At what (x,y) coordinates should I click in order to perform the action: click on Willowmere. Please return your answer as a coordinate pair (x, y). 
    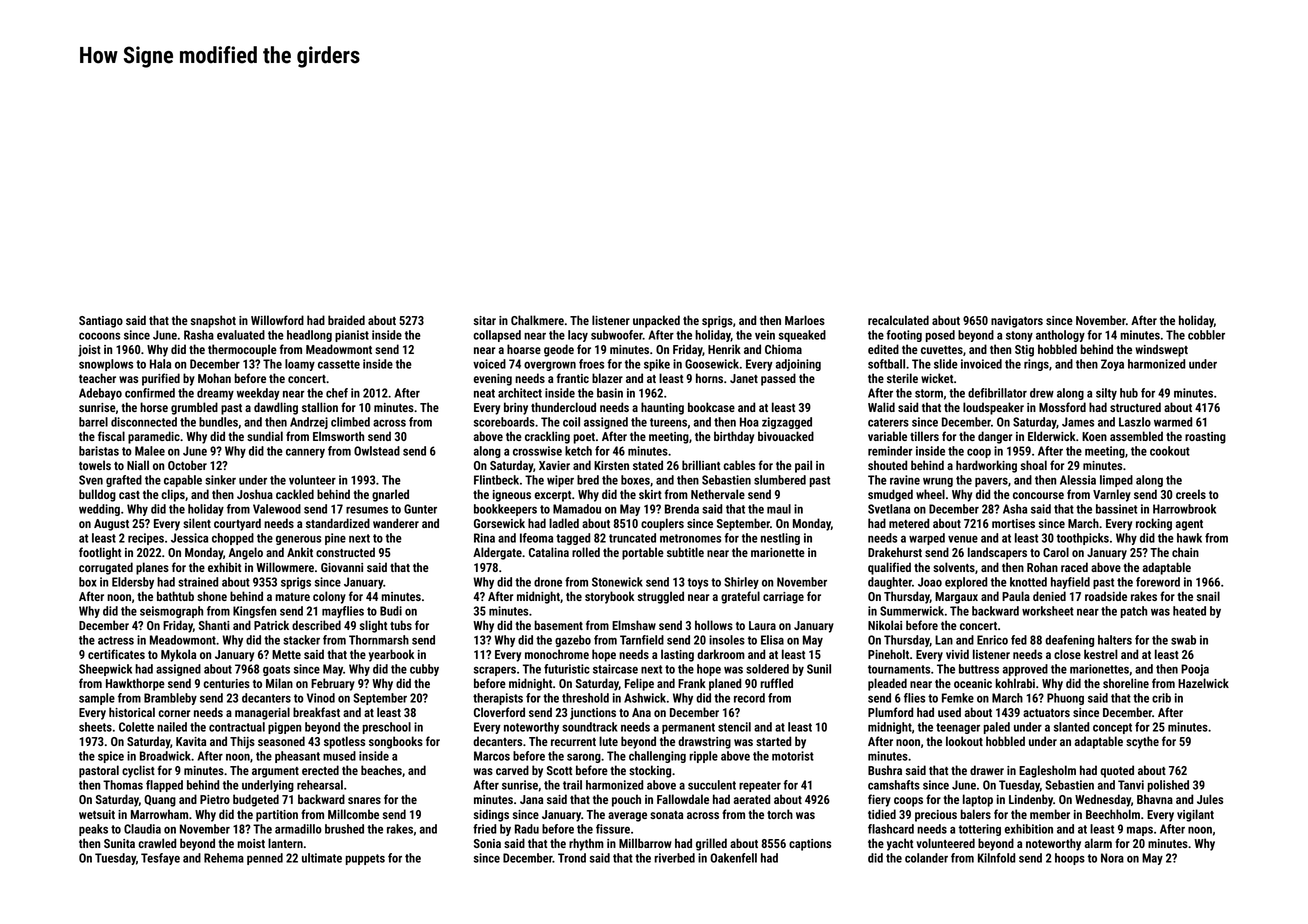
    Looking at the image, I should click on (285, 567).
